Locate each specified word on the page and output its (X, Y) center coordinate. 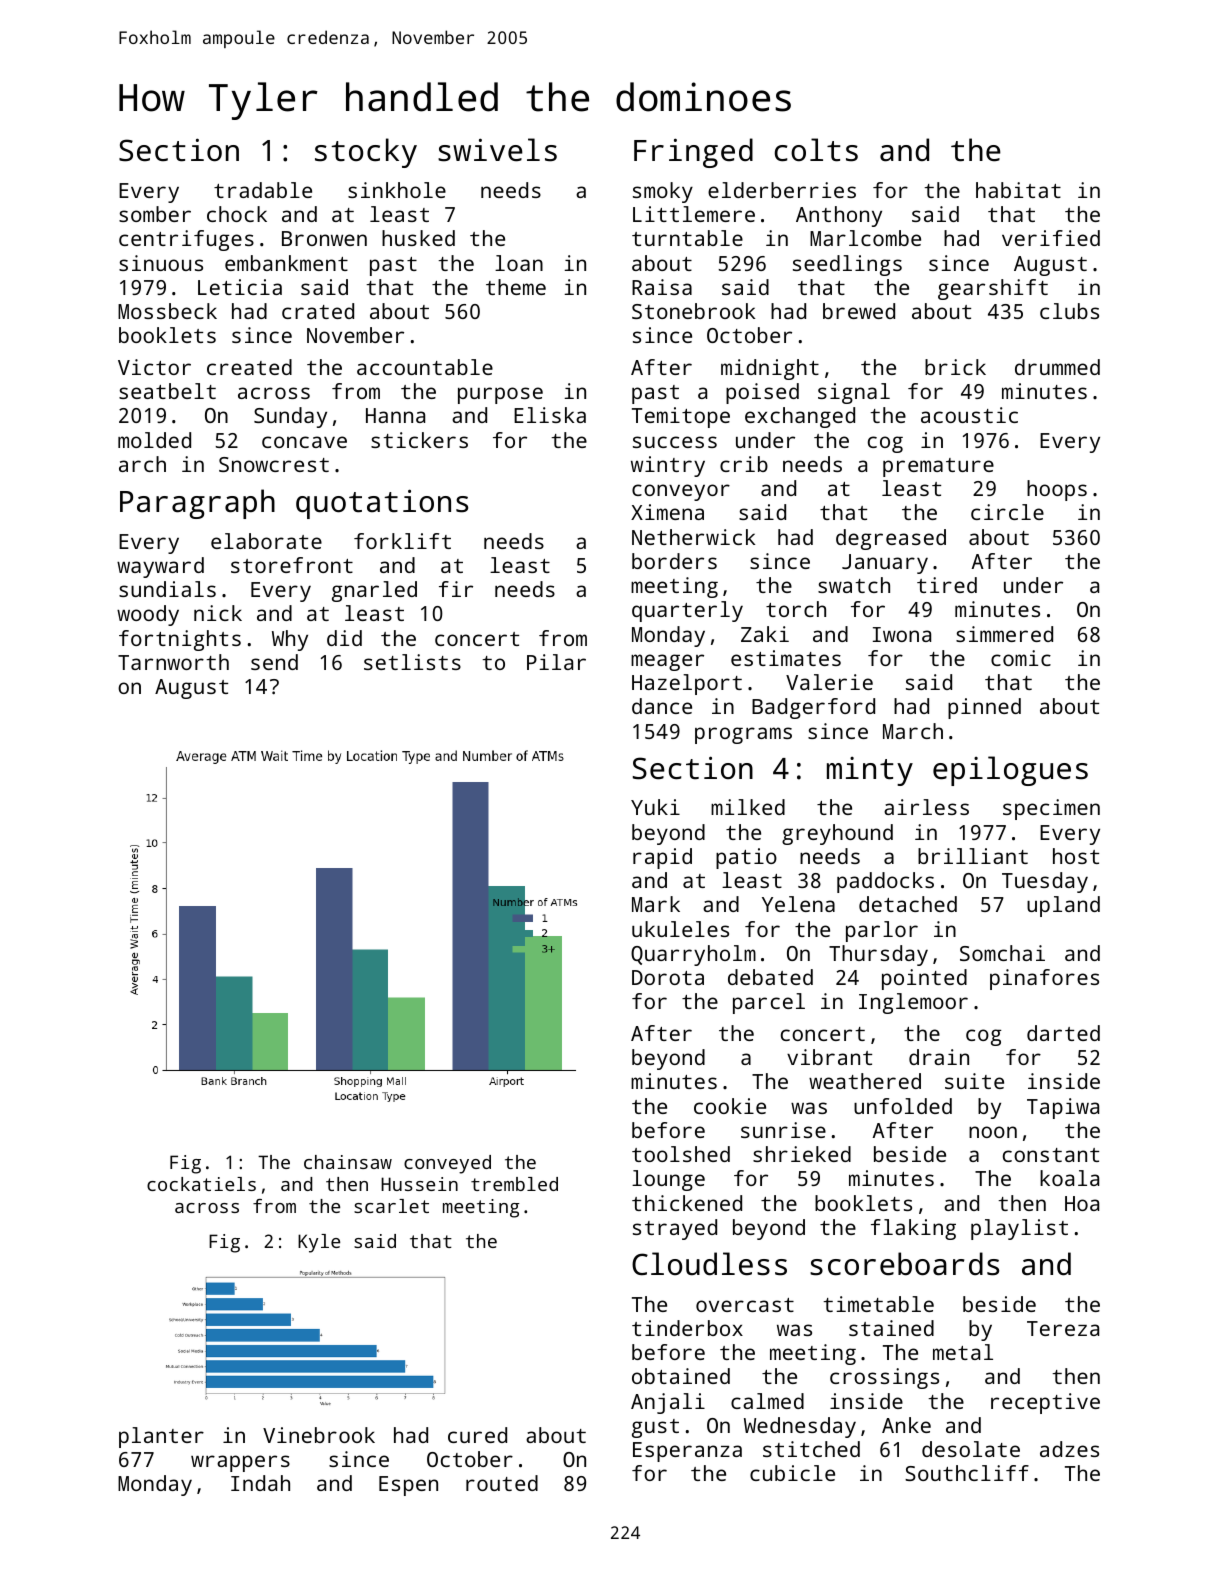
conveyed (447, 1164)
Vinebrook (319, 1435)
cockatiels (201, 1184)
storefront (292, 565)
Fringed (693, 153)
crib (744, 464)
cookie (730, 1106)
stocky (366, 153)
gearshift (993, 289)
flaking (913, 1229)
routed (502, 1483)
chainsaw (348, 1162)
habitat (1018, 190)
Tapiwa (1063, 1108)
